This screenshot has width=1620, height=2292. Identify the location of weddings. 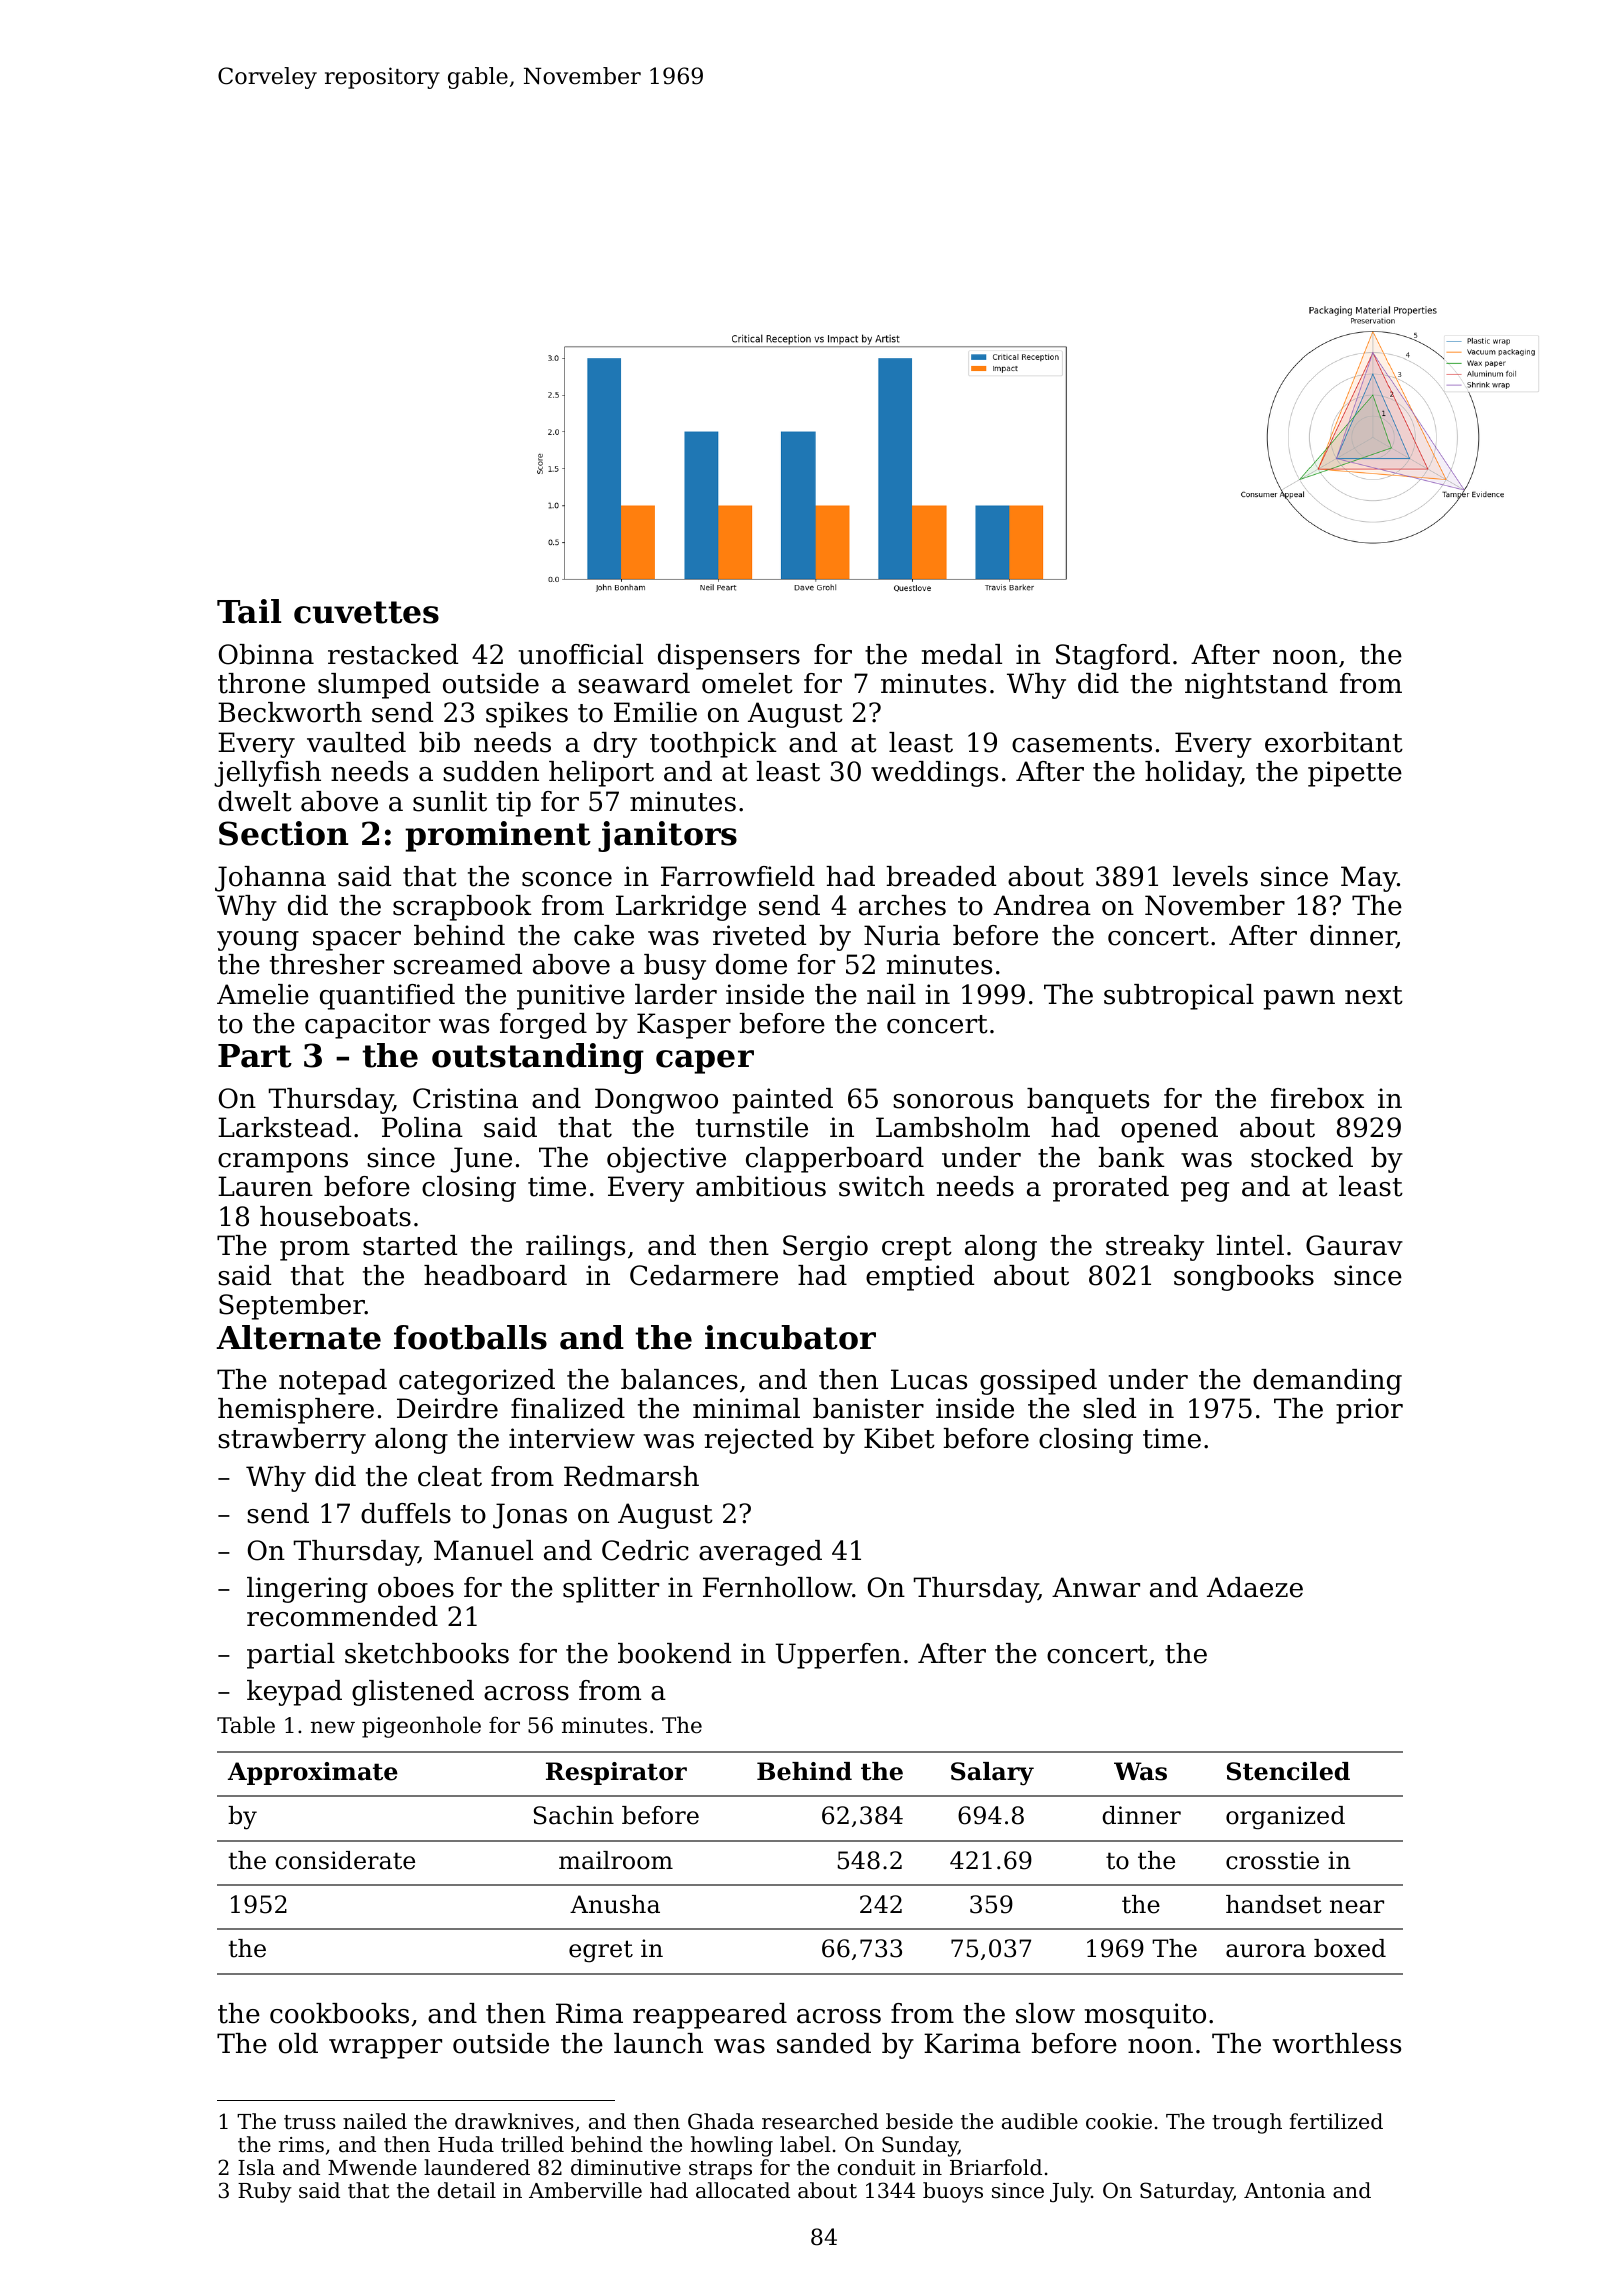
(934, 774).
